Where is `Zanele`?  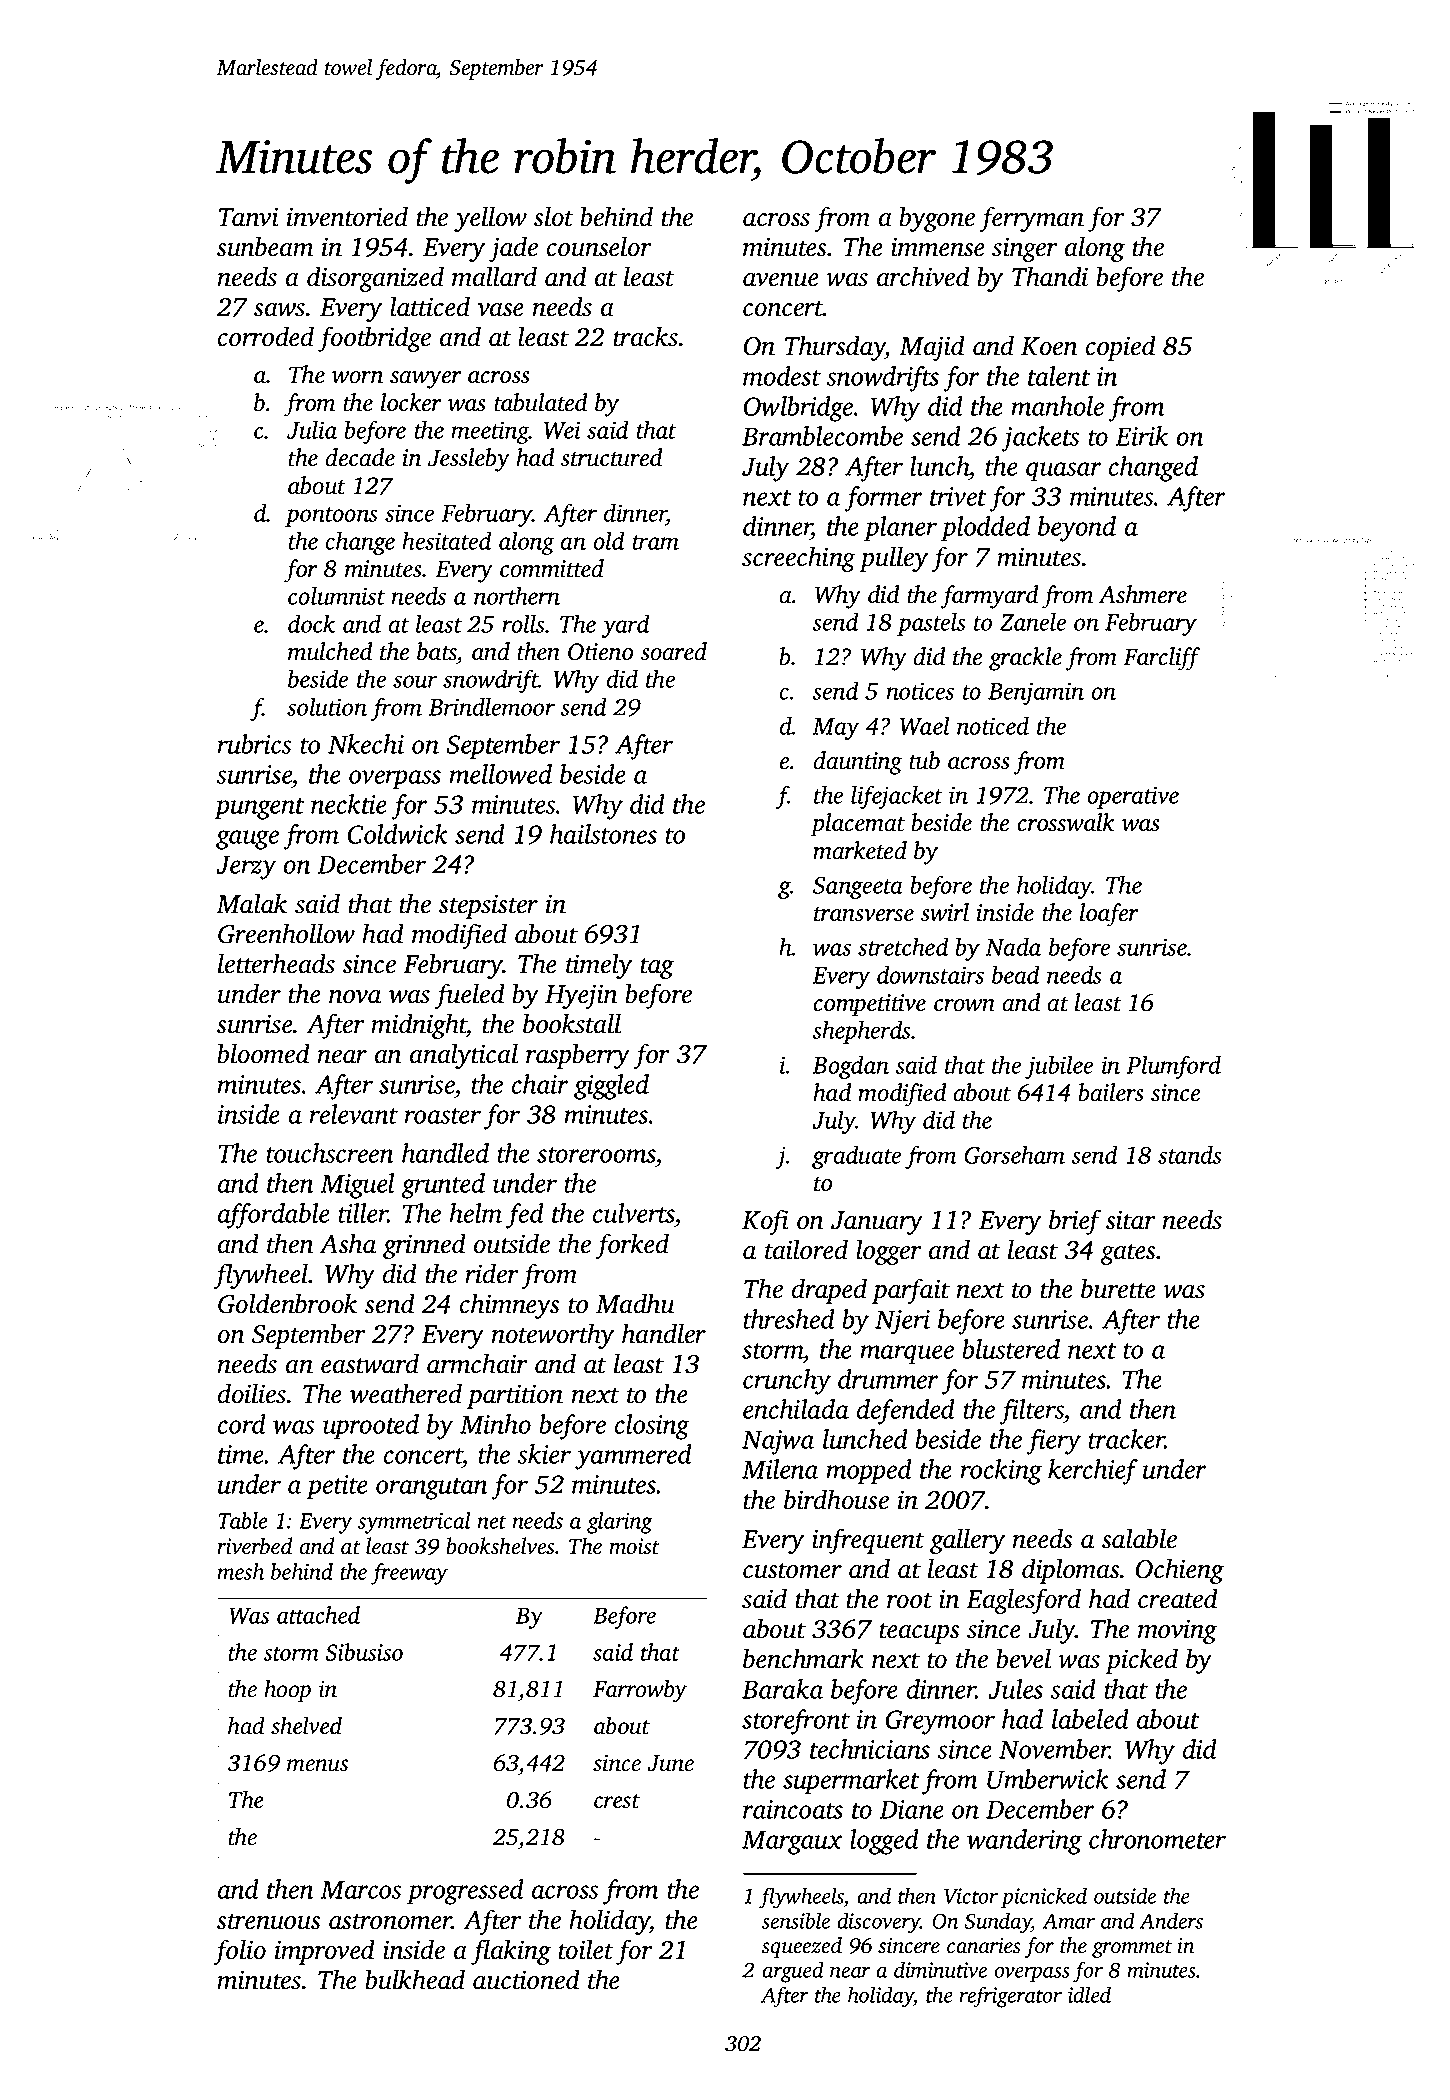 Zanele is located at coordinates (1032, 621).
